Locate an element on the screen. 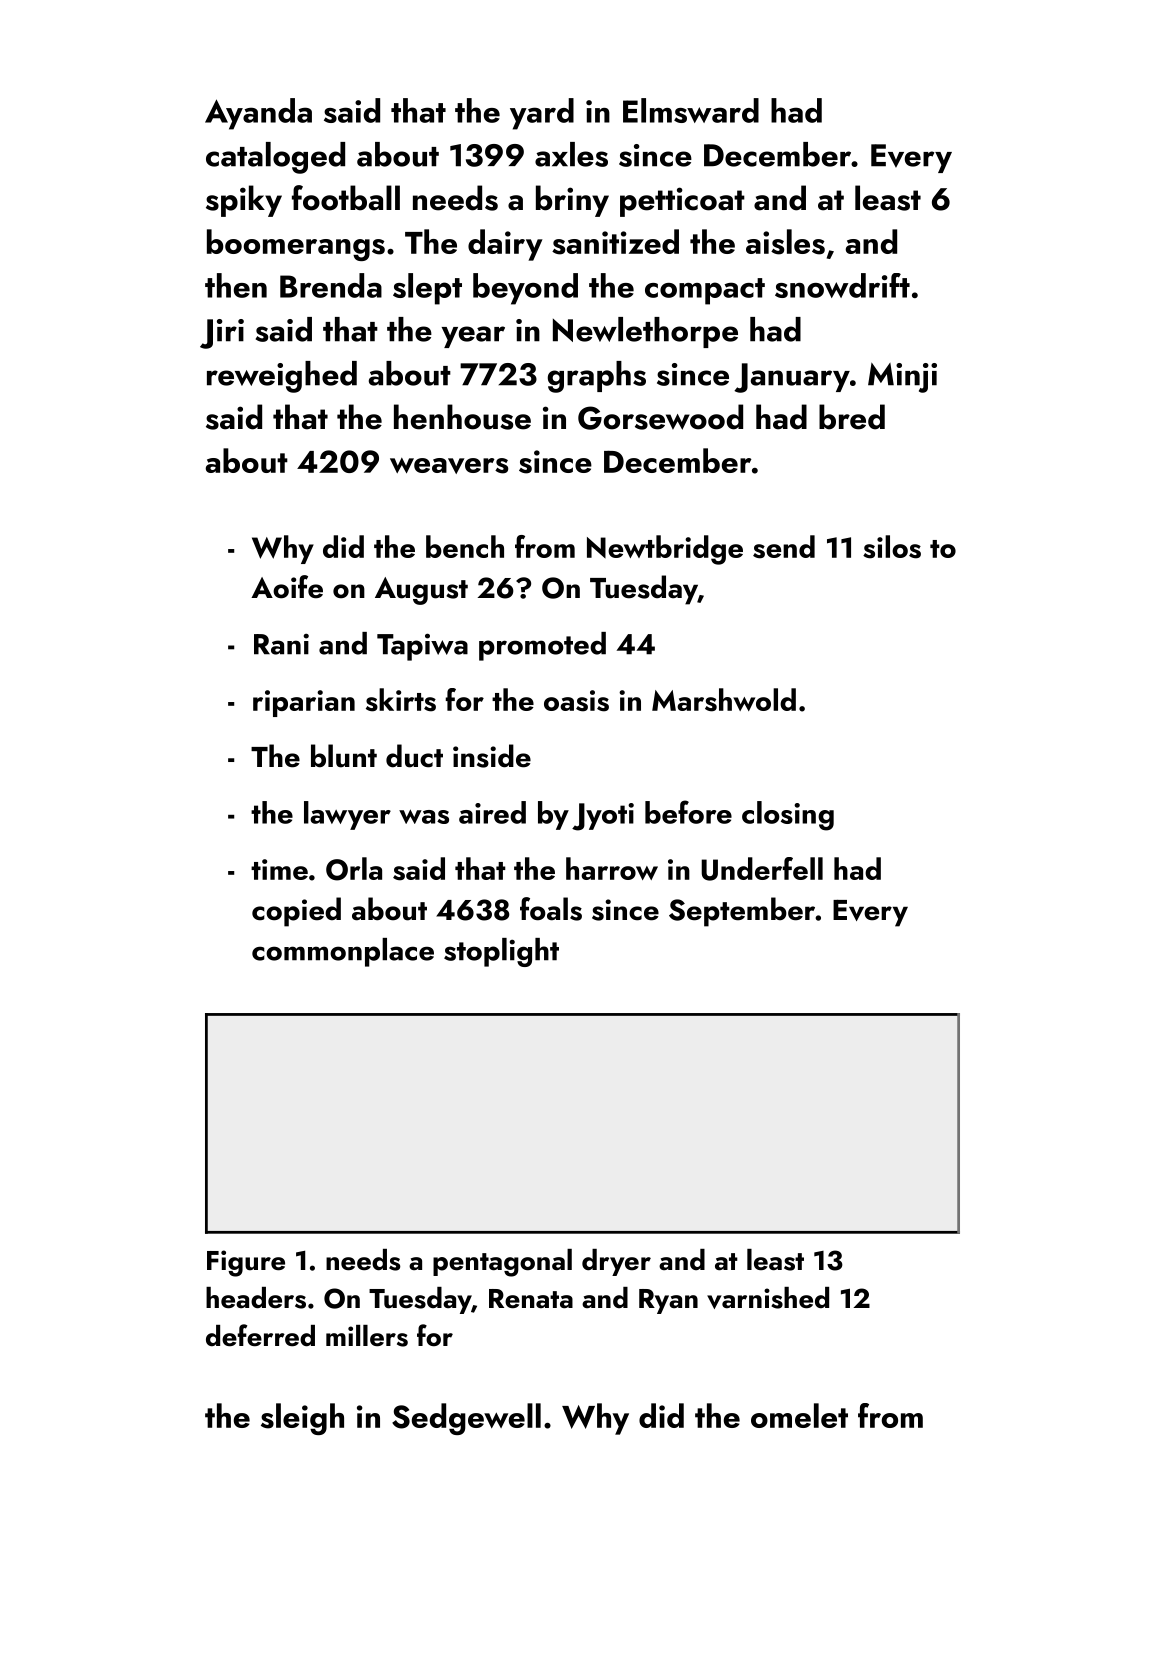  reweighed is located at coordinates (282, 377).
